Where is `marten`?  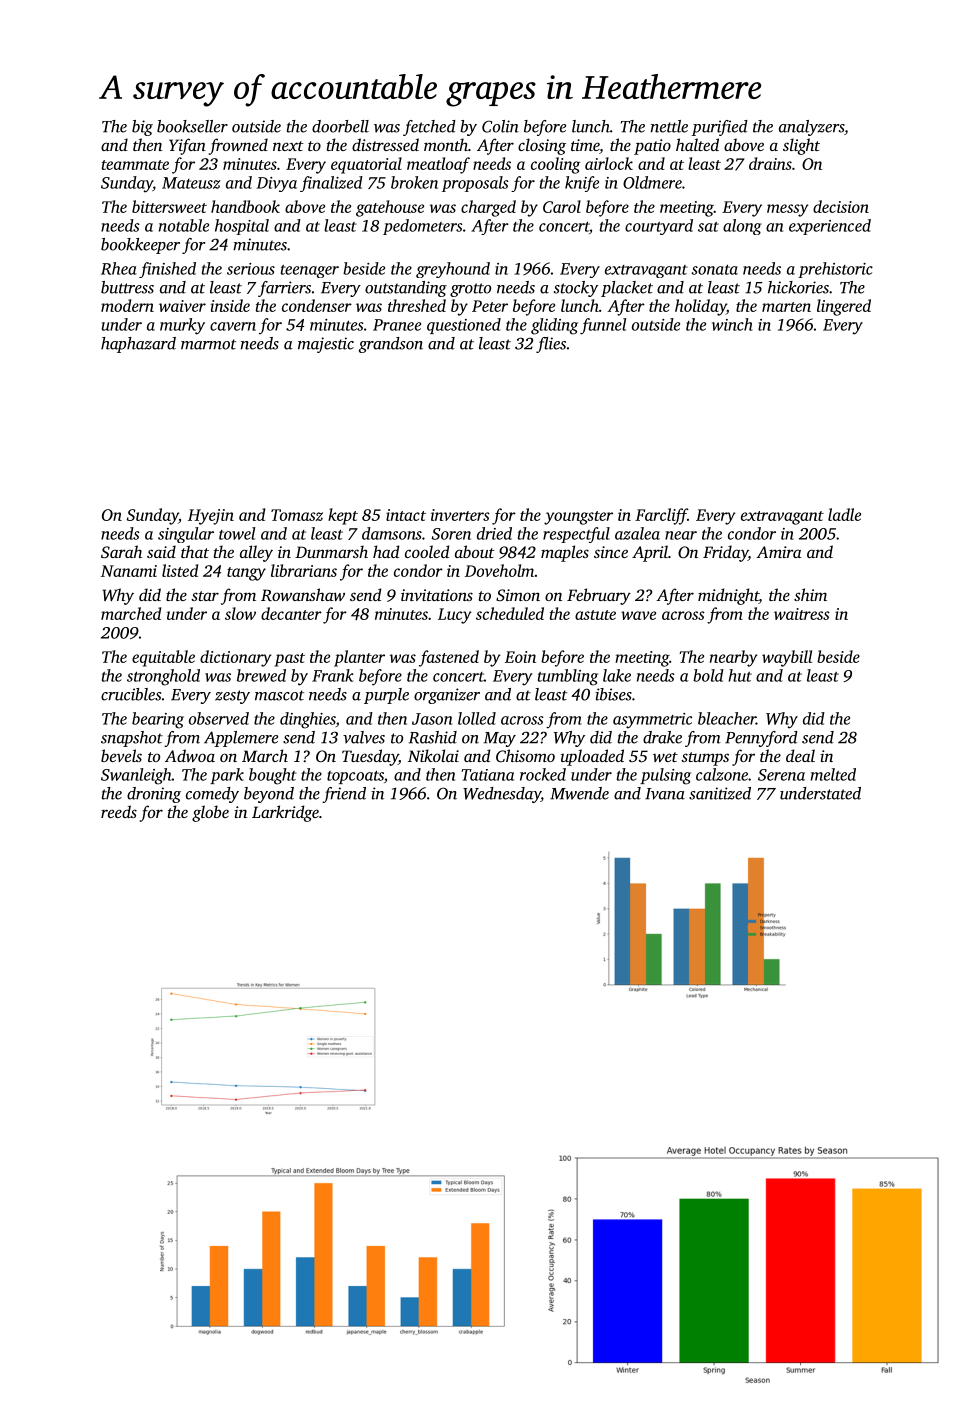 marten is located at coordinates (786, 307).
